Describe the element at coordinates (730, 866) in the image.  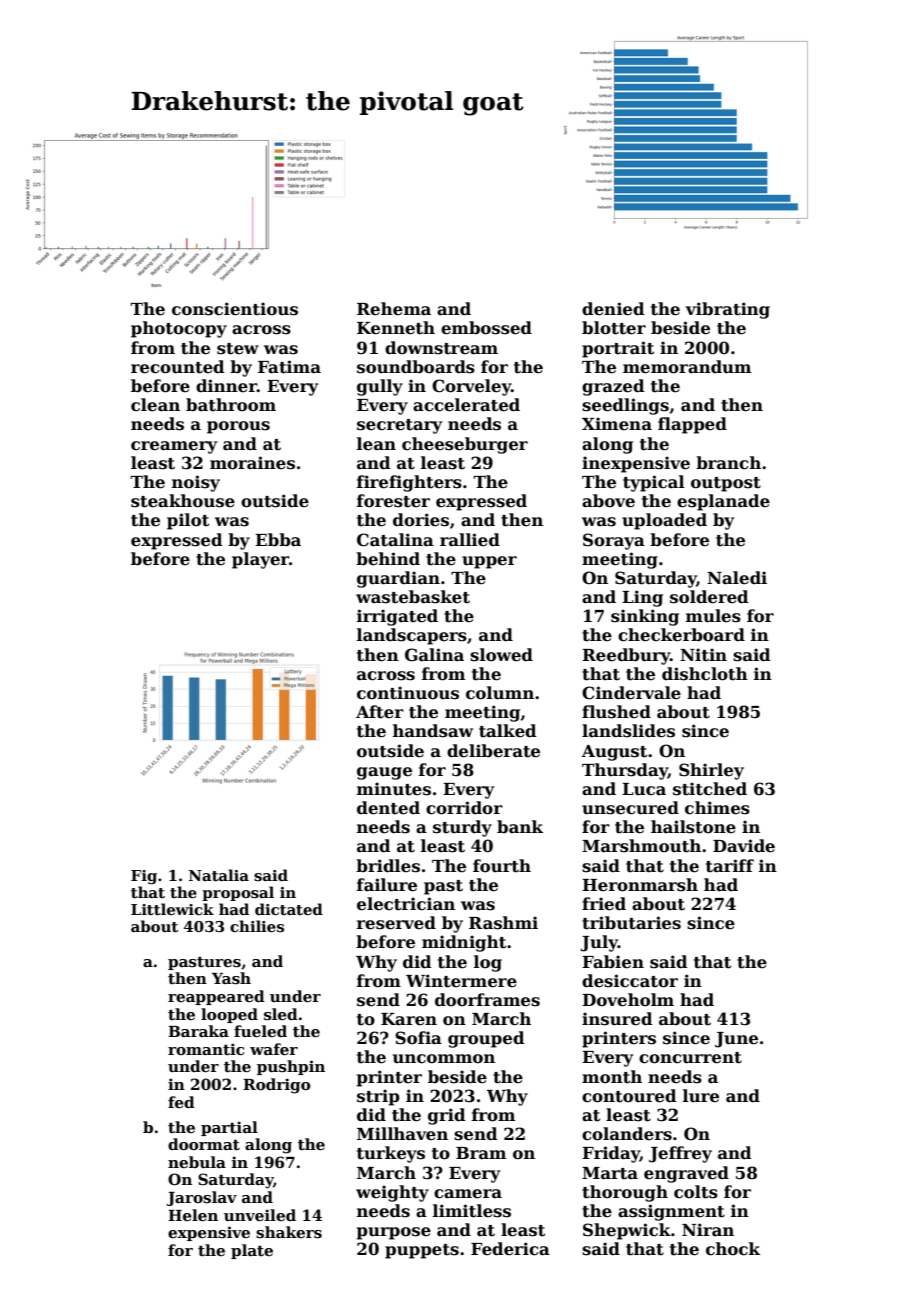
I see `tariff` at that location.
